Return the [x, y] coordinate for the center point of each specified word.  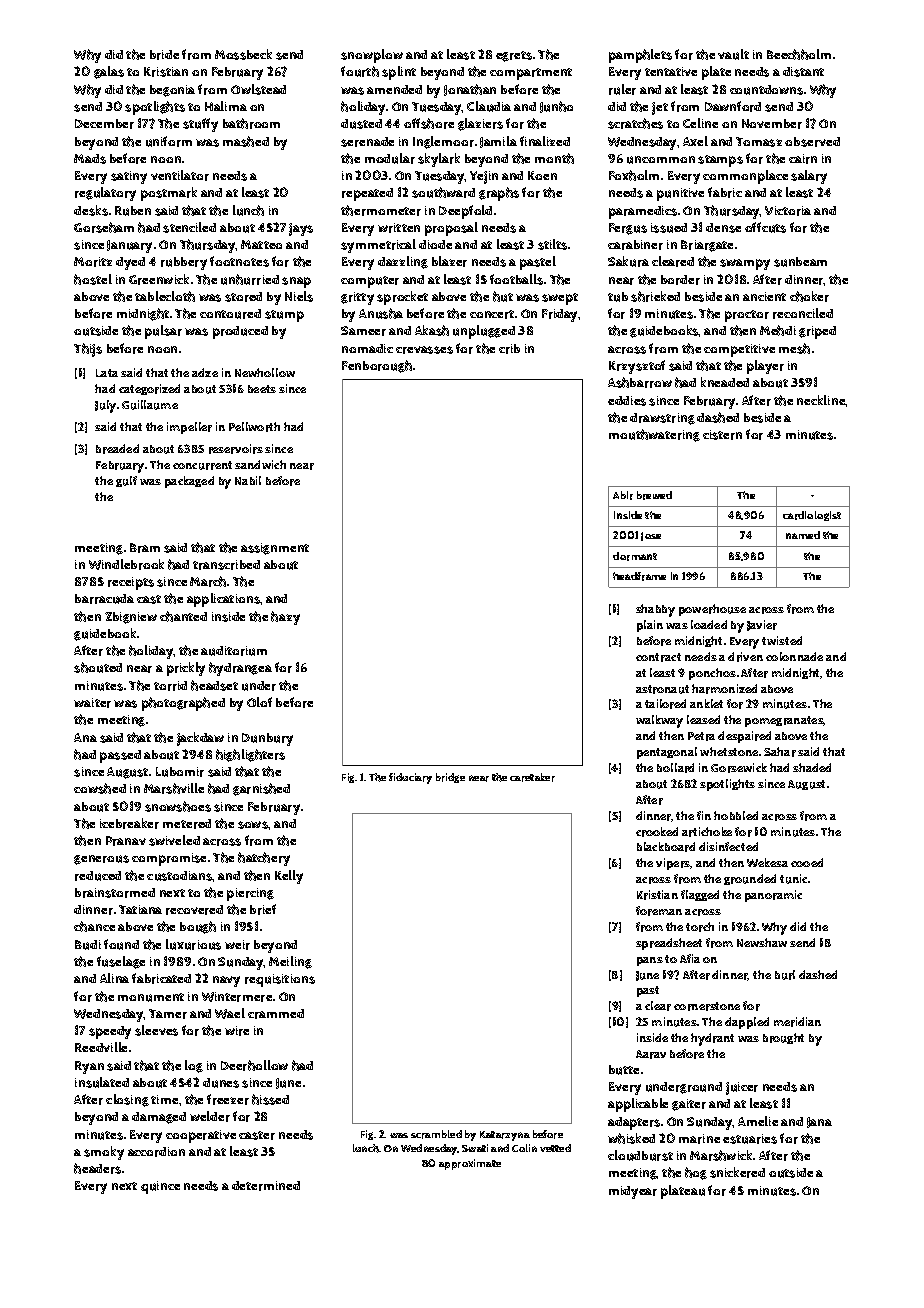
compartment [531, 74]
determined [266, 1186]
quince [160, 1187]
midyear [633, 1192]
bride [164, 55]
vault [733, 54]
